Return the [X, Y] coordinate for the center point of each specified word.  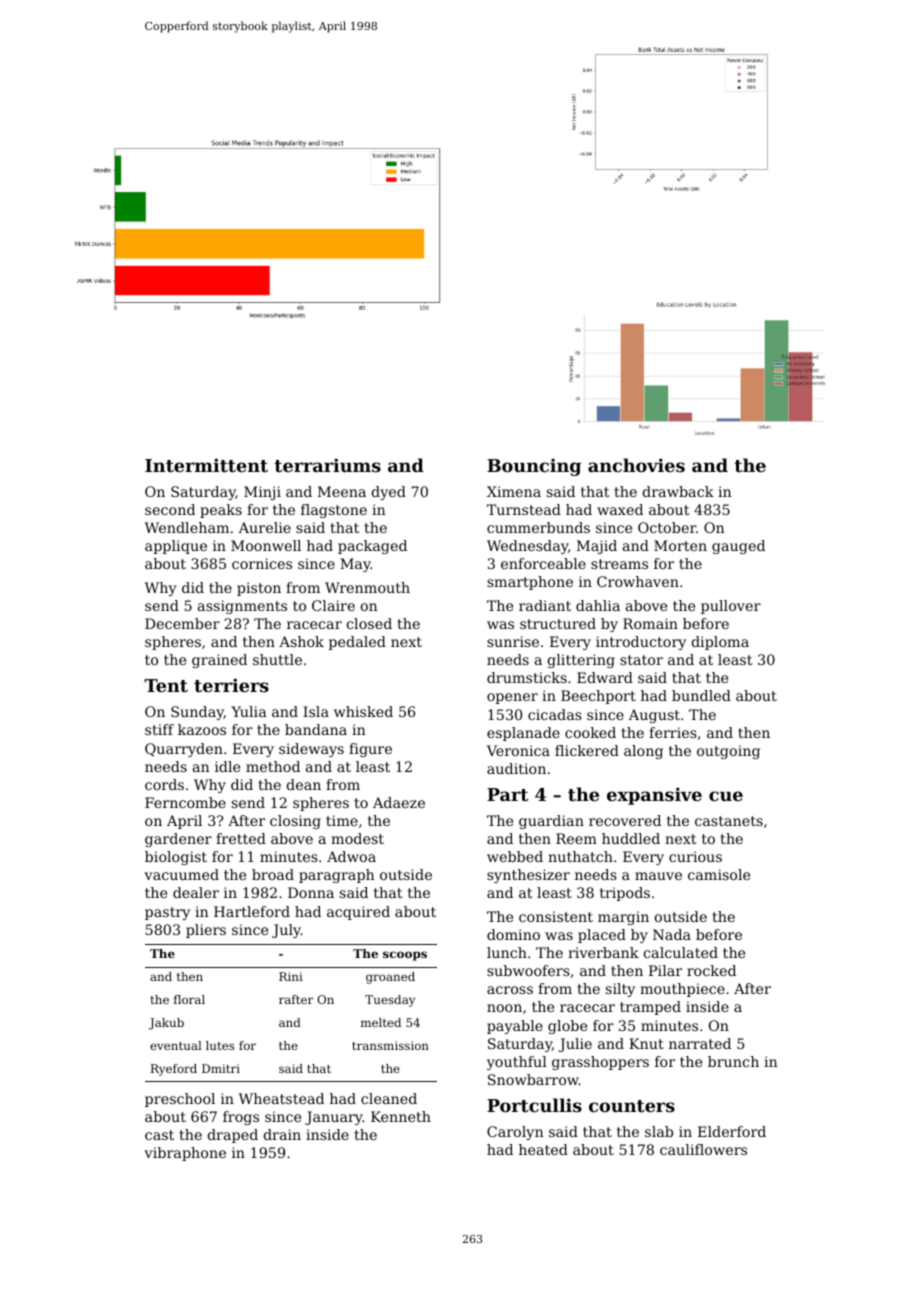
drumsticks [527, 677]
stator [641, 660]
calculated [681, 952]
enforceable [543, 563]
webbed [515, 856]
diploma [720, 643]
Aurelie [265, 527]
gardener [178, 840]
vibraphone [185, 1154]
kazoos [202, 729]
